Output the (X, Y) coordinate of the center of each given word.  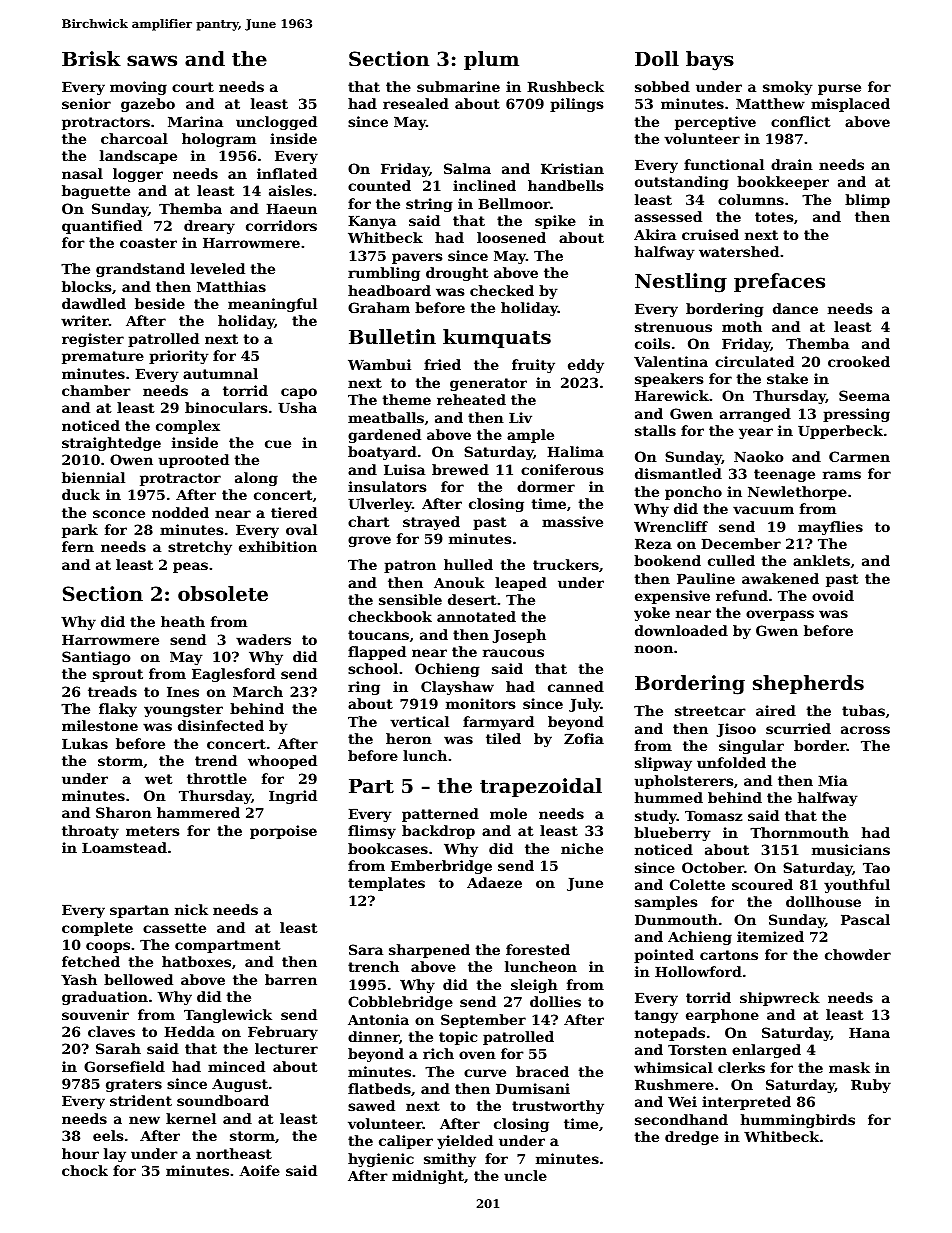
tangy (656, 1016)
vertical (419, 721)
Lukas (85, 743)
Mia (833, 780)
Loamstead (124, 847)
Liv (520, 417)
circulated (754, 361)
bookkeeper (783, 183)
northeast (234, 1153)
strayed (431, 523)
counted (379, 185)
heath (183, 621)
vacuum (763, 510)
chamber (96, 390)
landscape (138, 157)
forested (538, 949)
